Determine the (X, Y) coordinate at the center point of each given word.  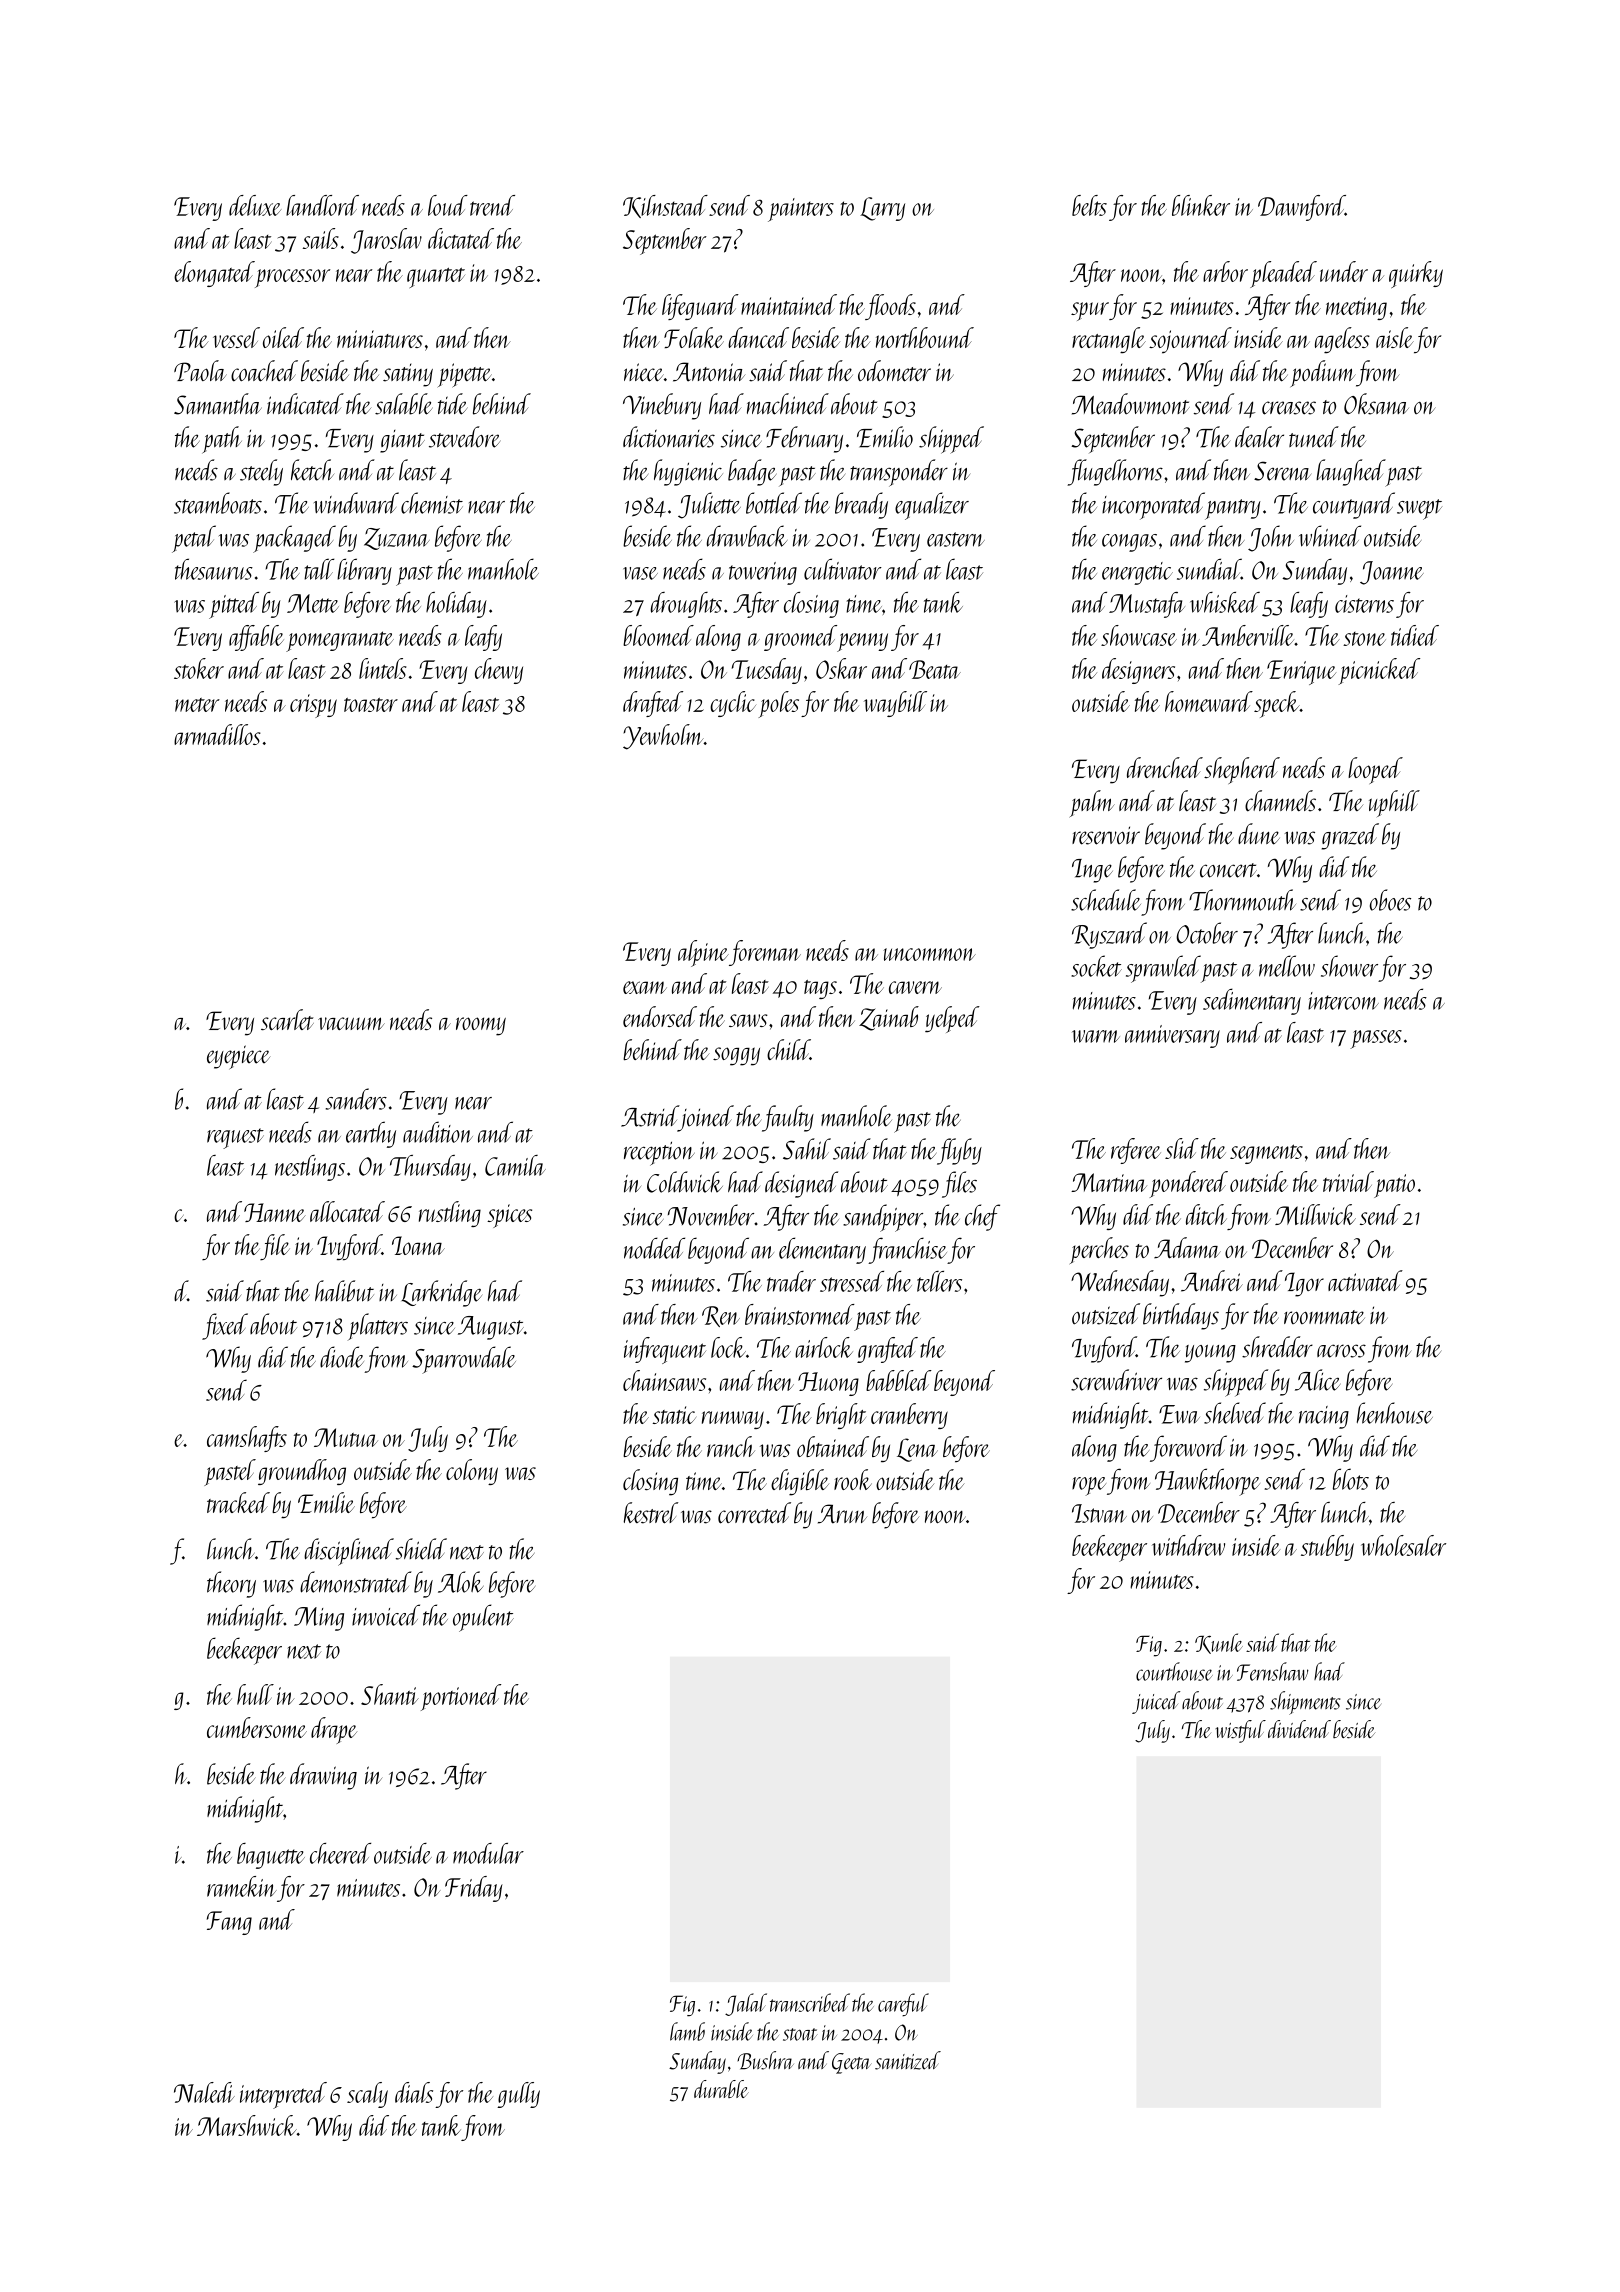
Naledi (204, 2092)
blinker (1201, 205)
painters (801, 210)
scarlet (287, 1019)
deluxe (255, 205)
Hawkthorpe (1207, 1482)
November (711, 1215)
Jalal (746, 2004)
